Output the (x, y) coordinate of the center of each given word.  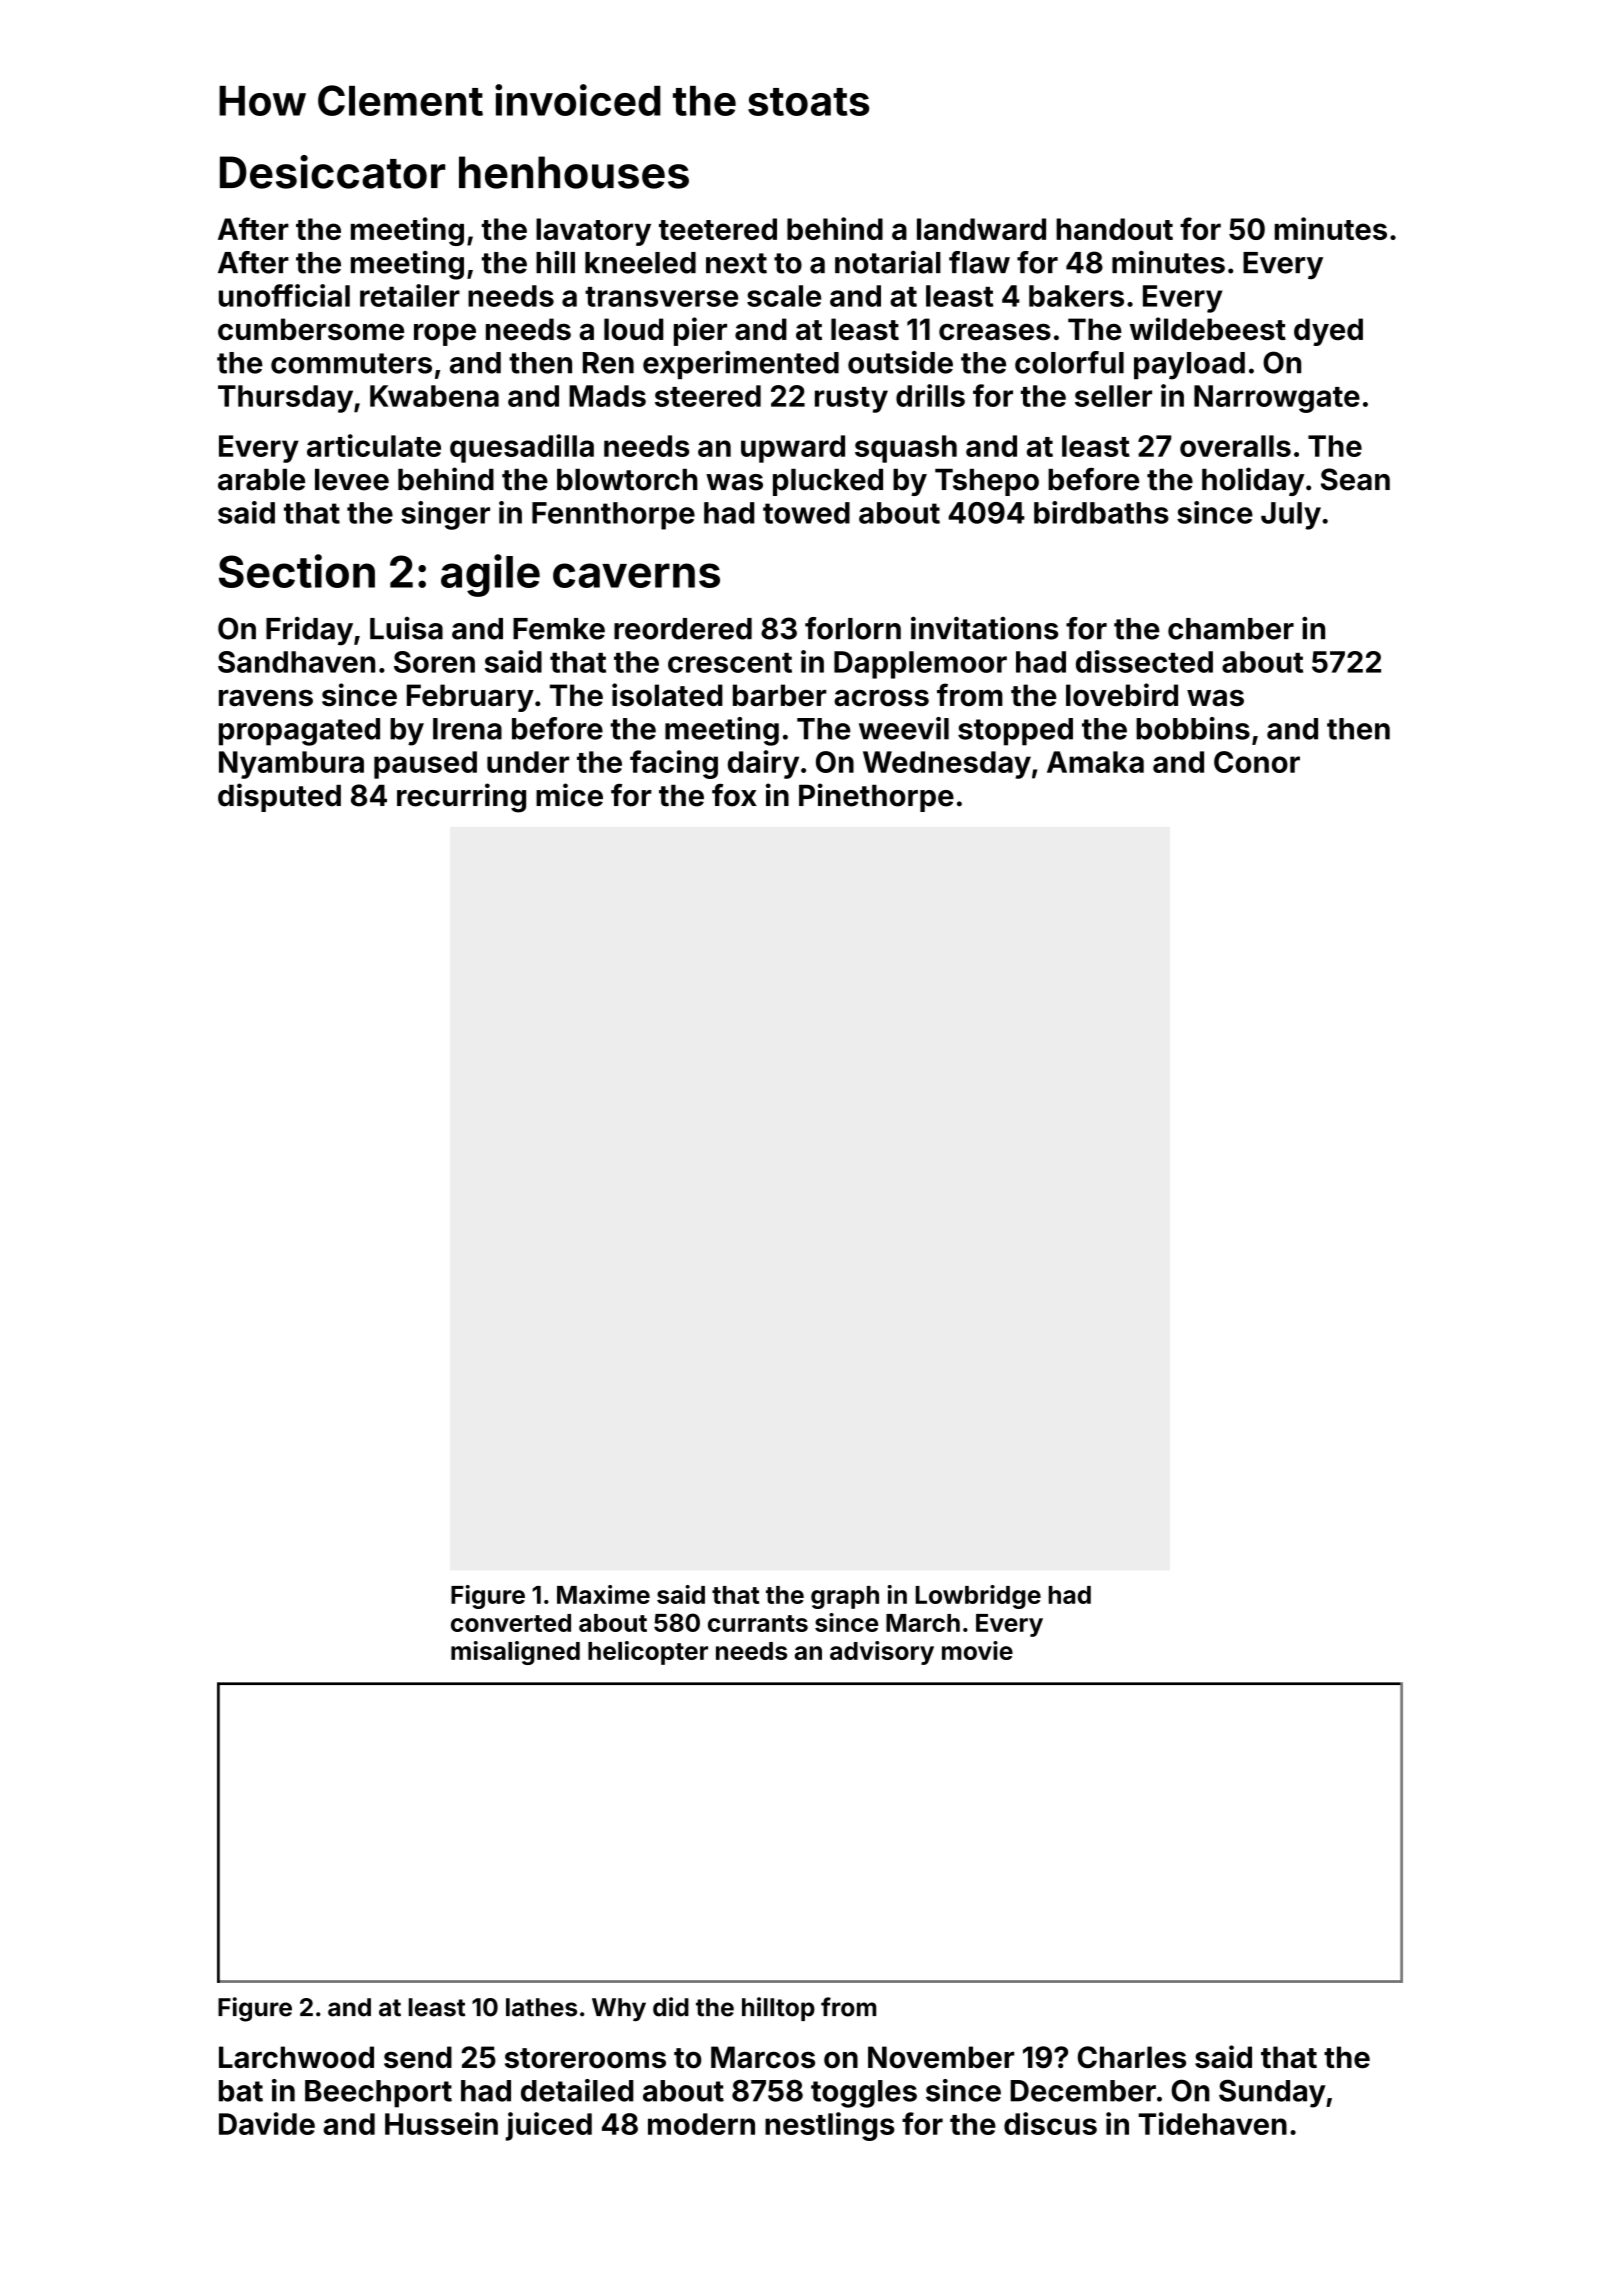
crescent (730, 663)
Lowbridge (978, 1597)
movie (977, 1650)
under (528, 762)
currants (758, 1623)
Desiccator (332, 172)
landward (981, 229)
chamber (1231, 629)
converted (511, 1623)
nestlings (830, 2126)
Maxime (603, 1594)
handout (1114, 229)
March (923, 1623)
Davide (267, 2123)
